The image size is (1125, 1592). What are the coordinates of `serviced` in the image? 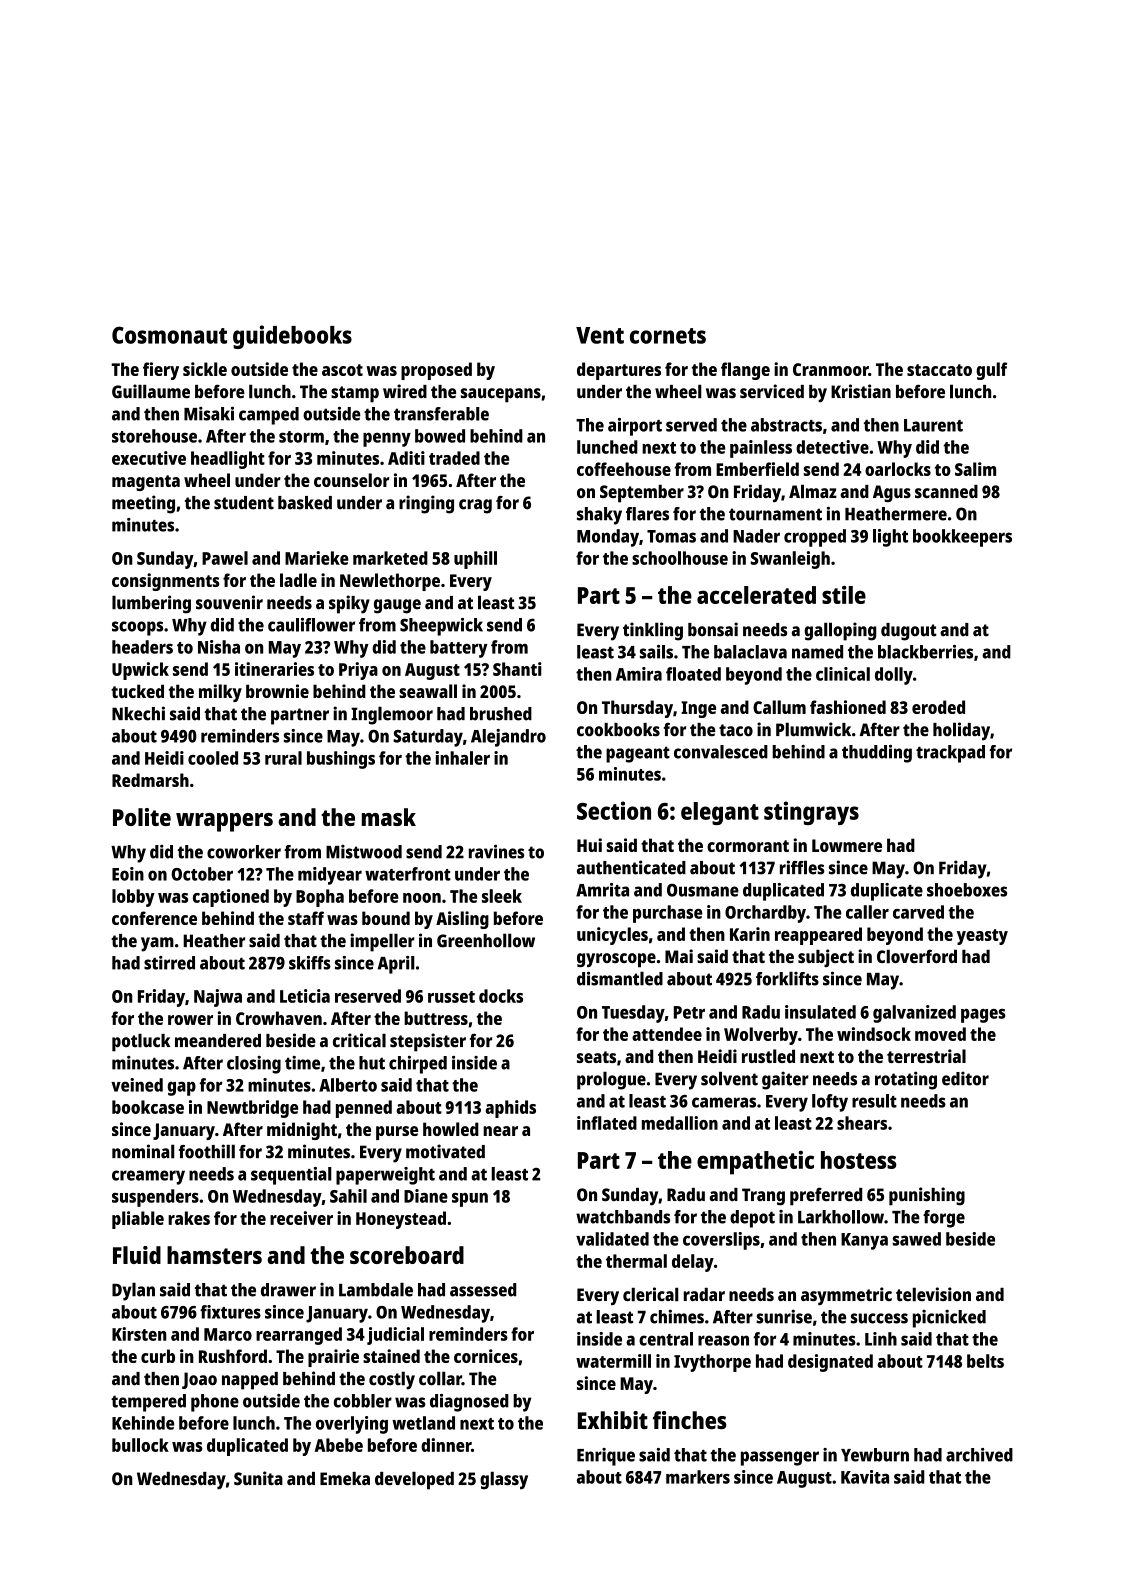 It's located at (772, 391).
